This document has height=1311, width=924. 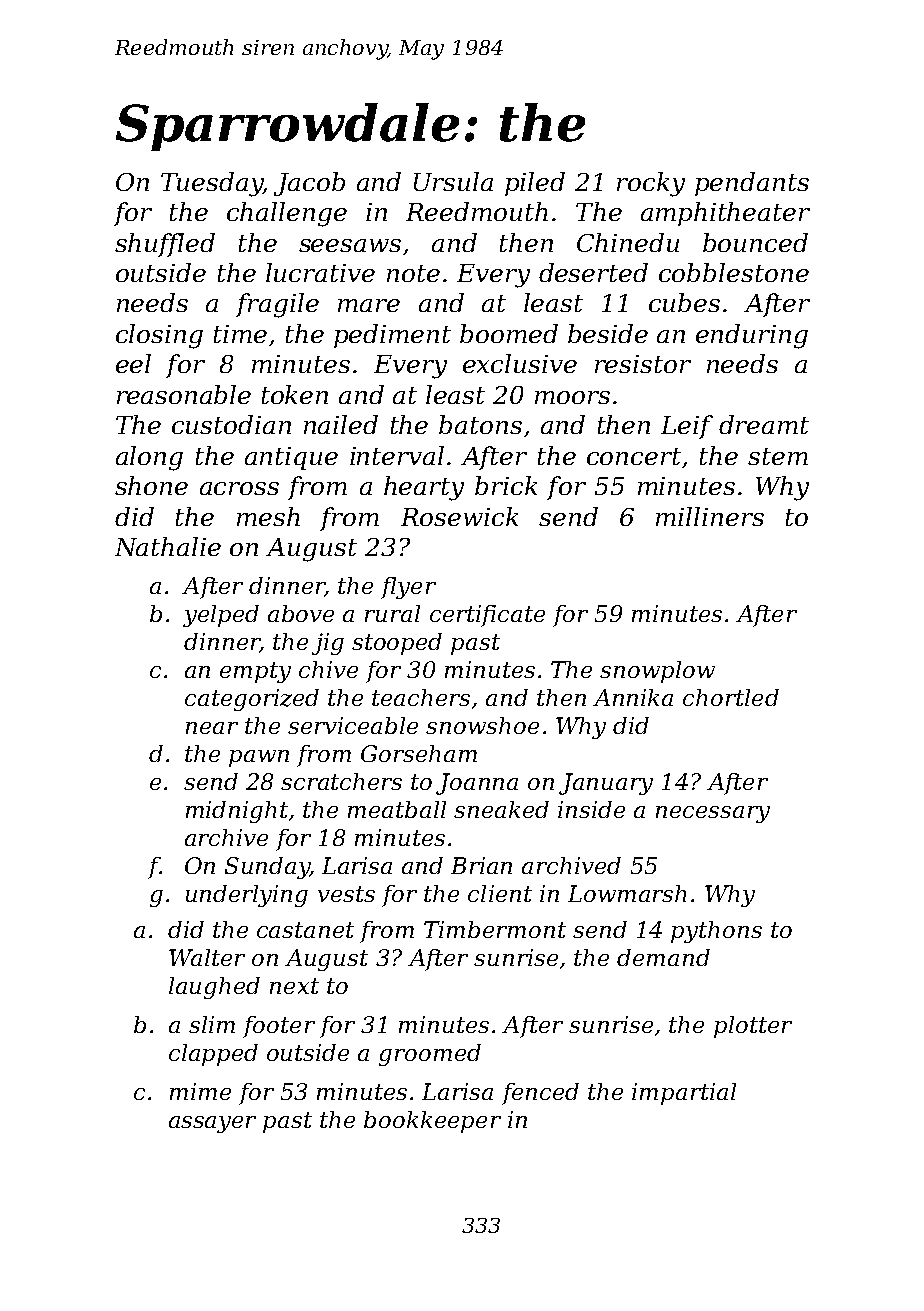 I want to click on brick, so click(x=506, y=485).
